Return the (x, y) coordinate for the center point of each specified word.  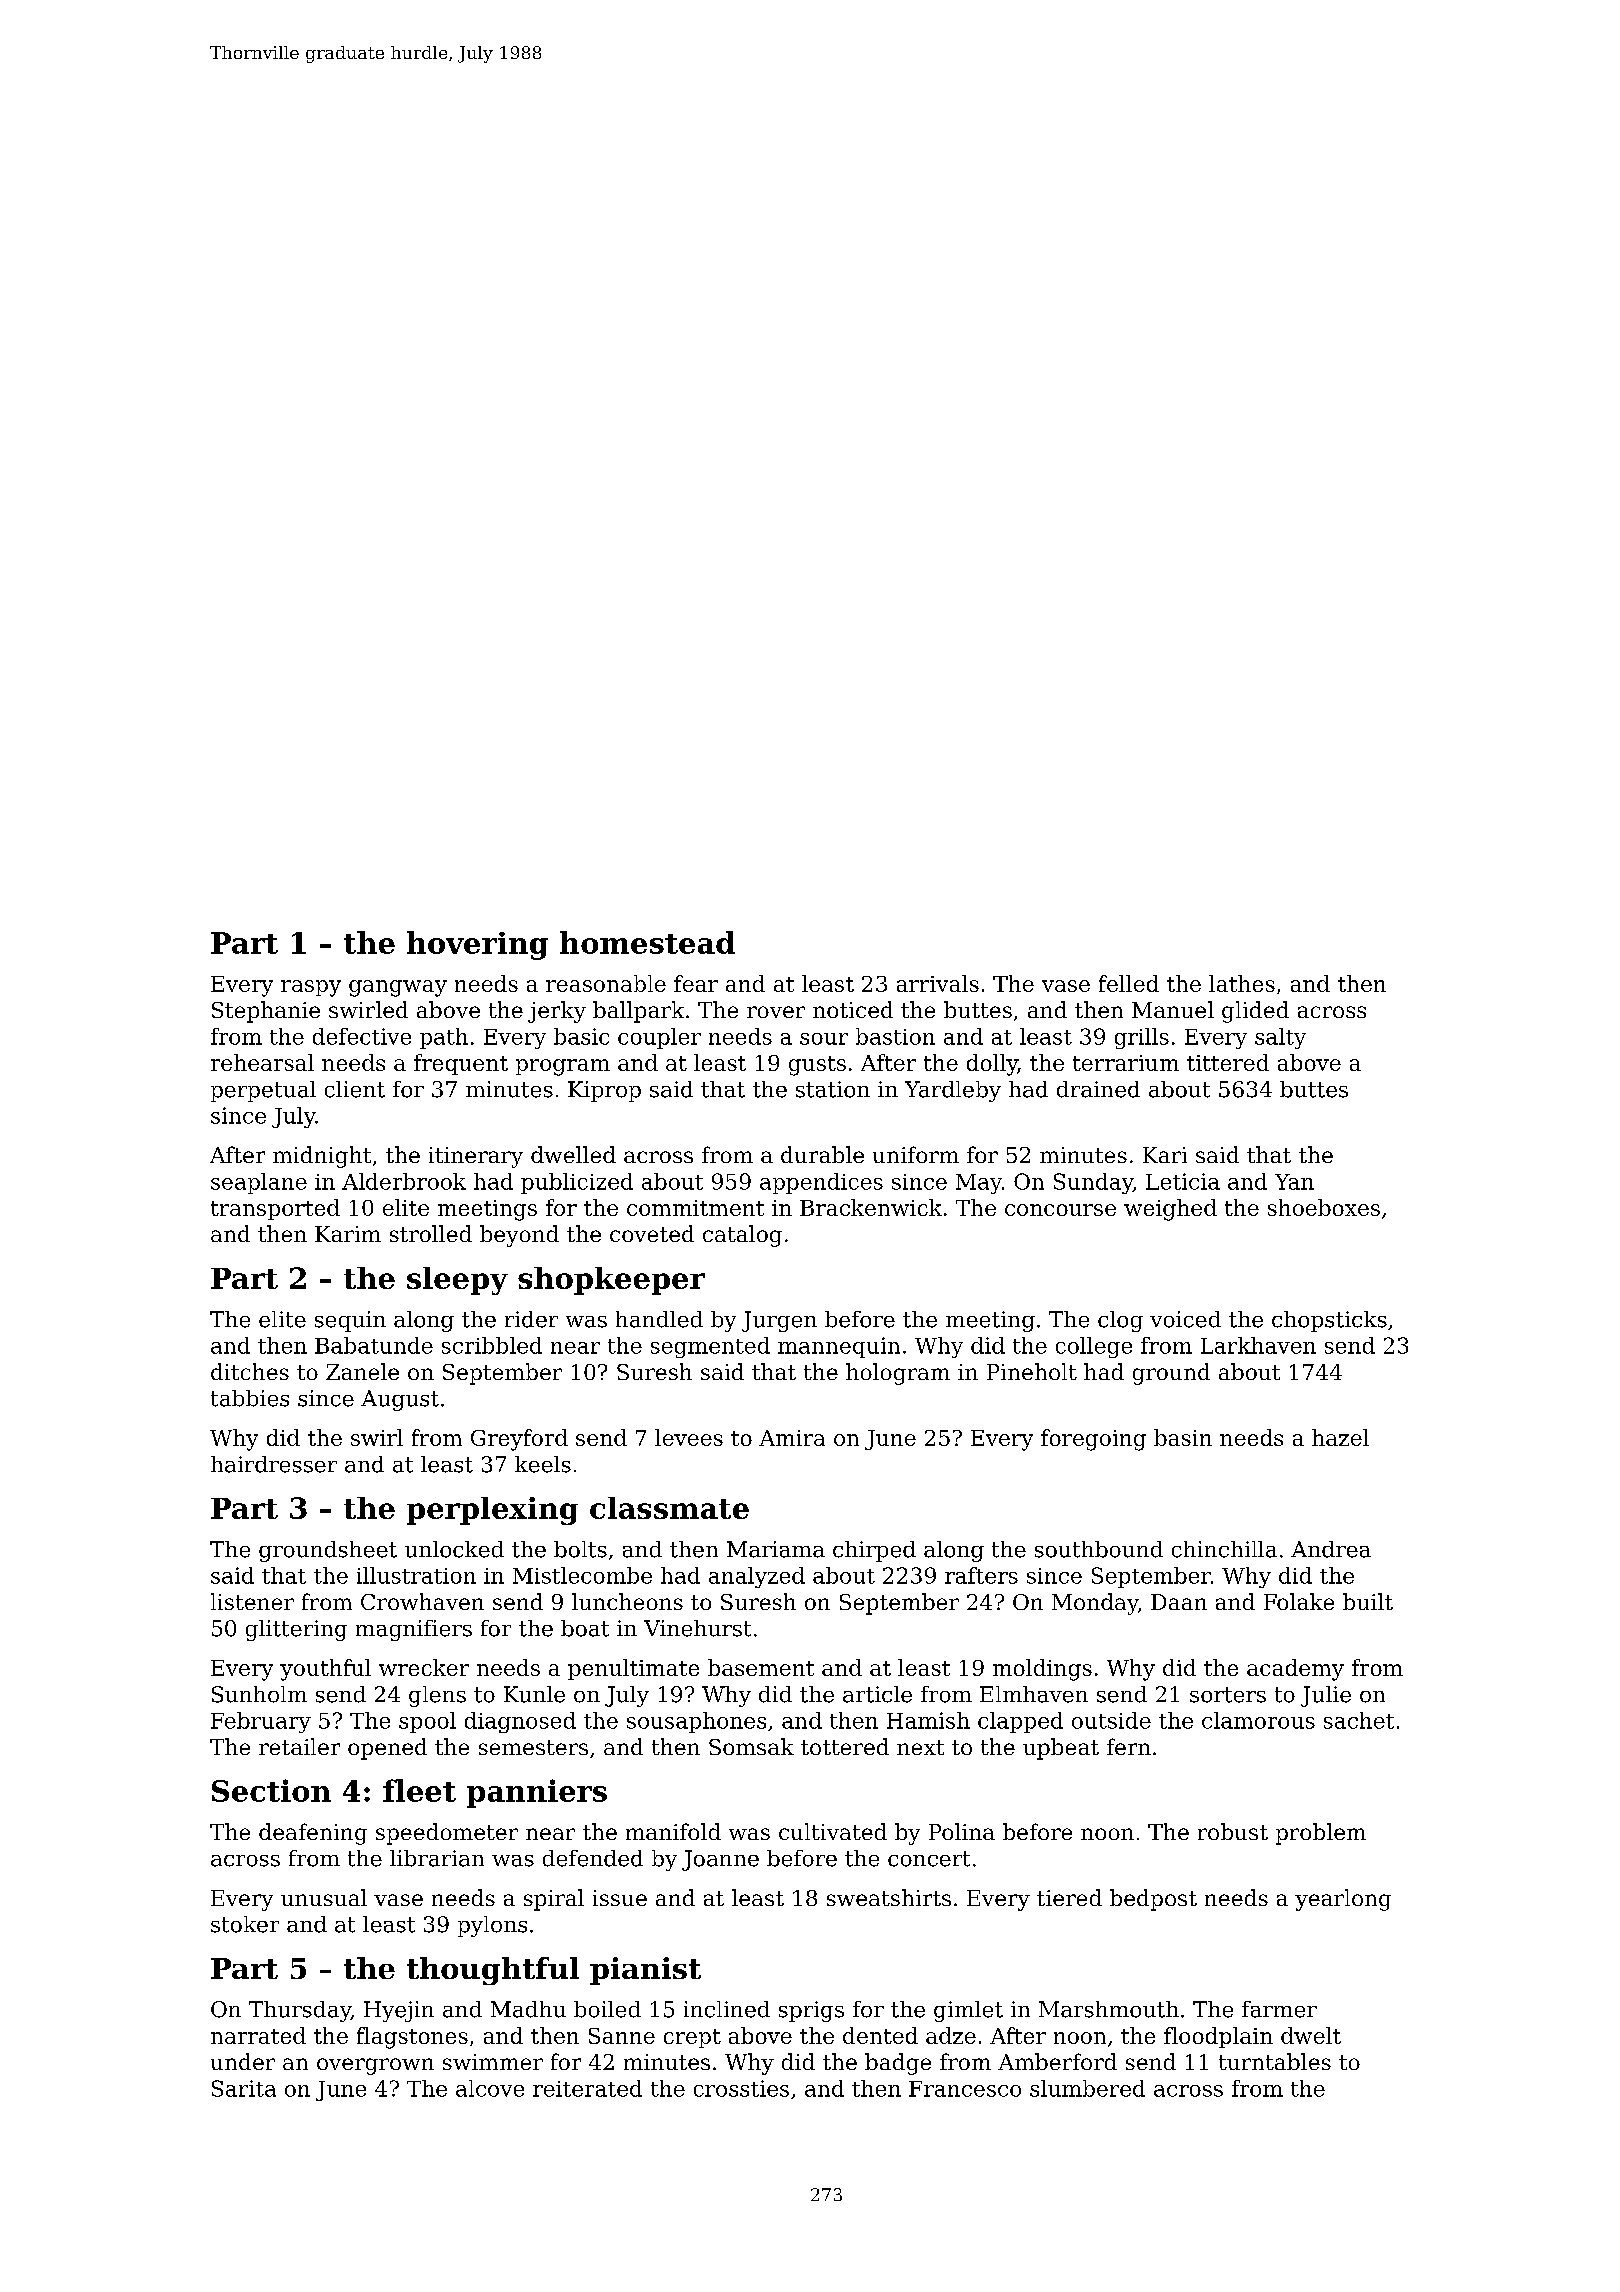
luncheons (627, 1601)
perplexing (492, 1511)
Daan (1179, 1602)
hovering (477, 945)
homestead (647, 942)
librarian (437, 1858)
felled (1129, 983)
